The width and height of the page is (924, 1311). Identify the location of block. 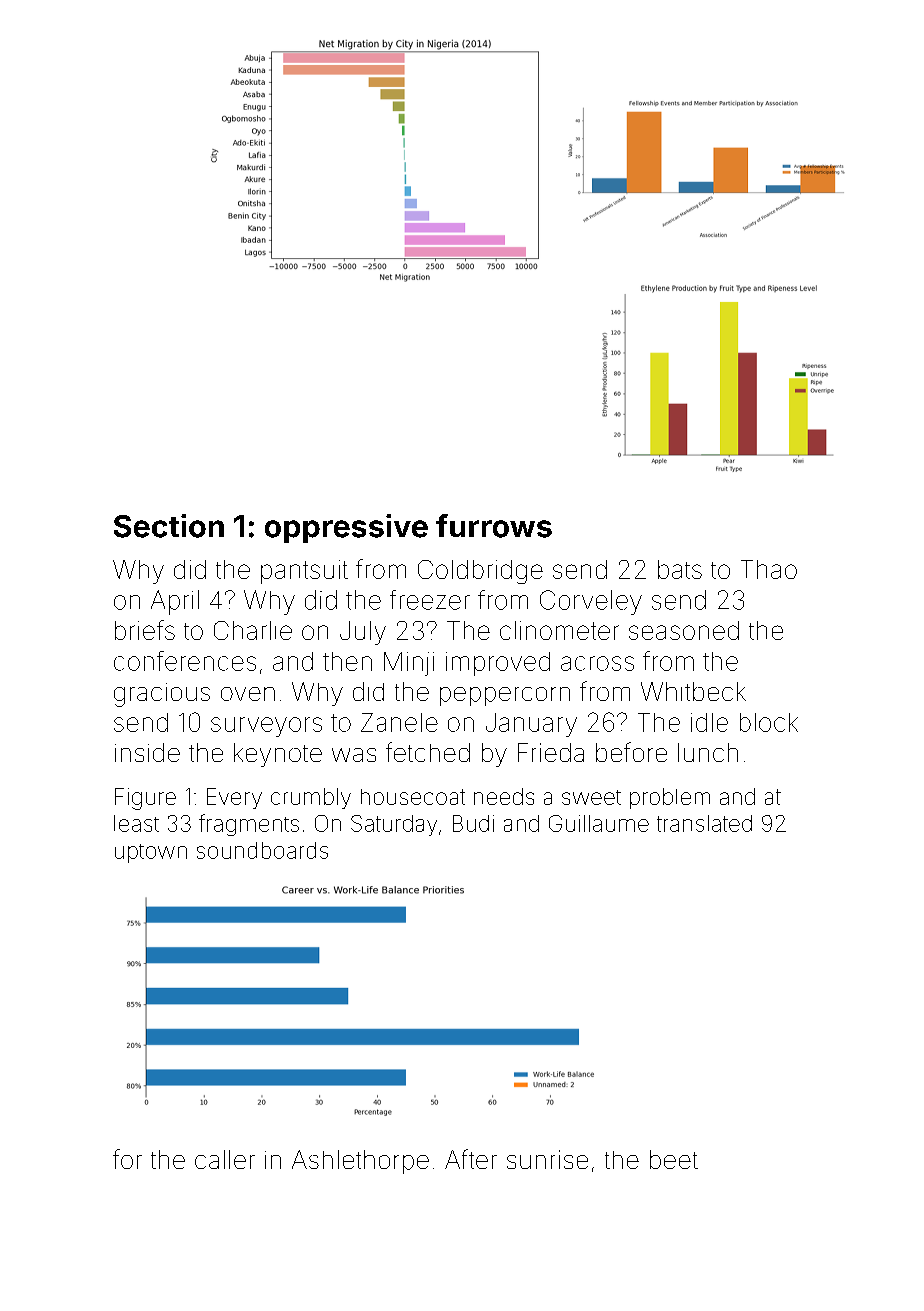
(769, 722).
